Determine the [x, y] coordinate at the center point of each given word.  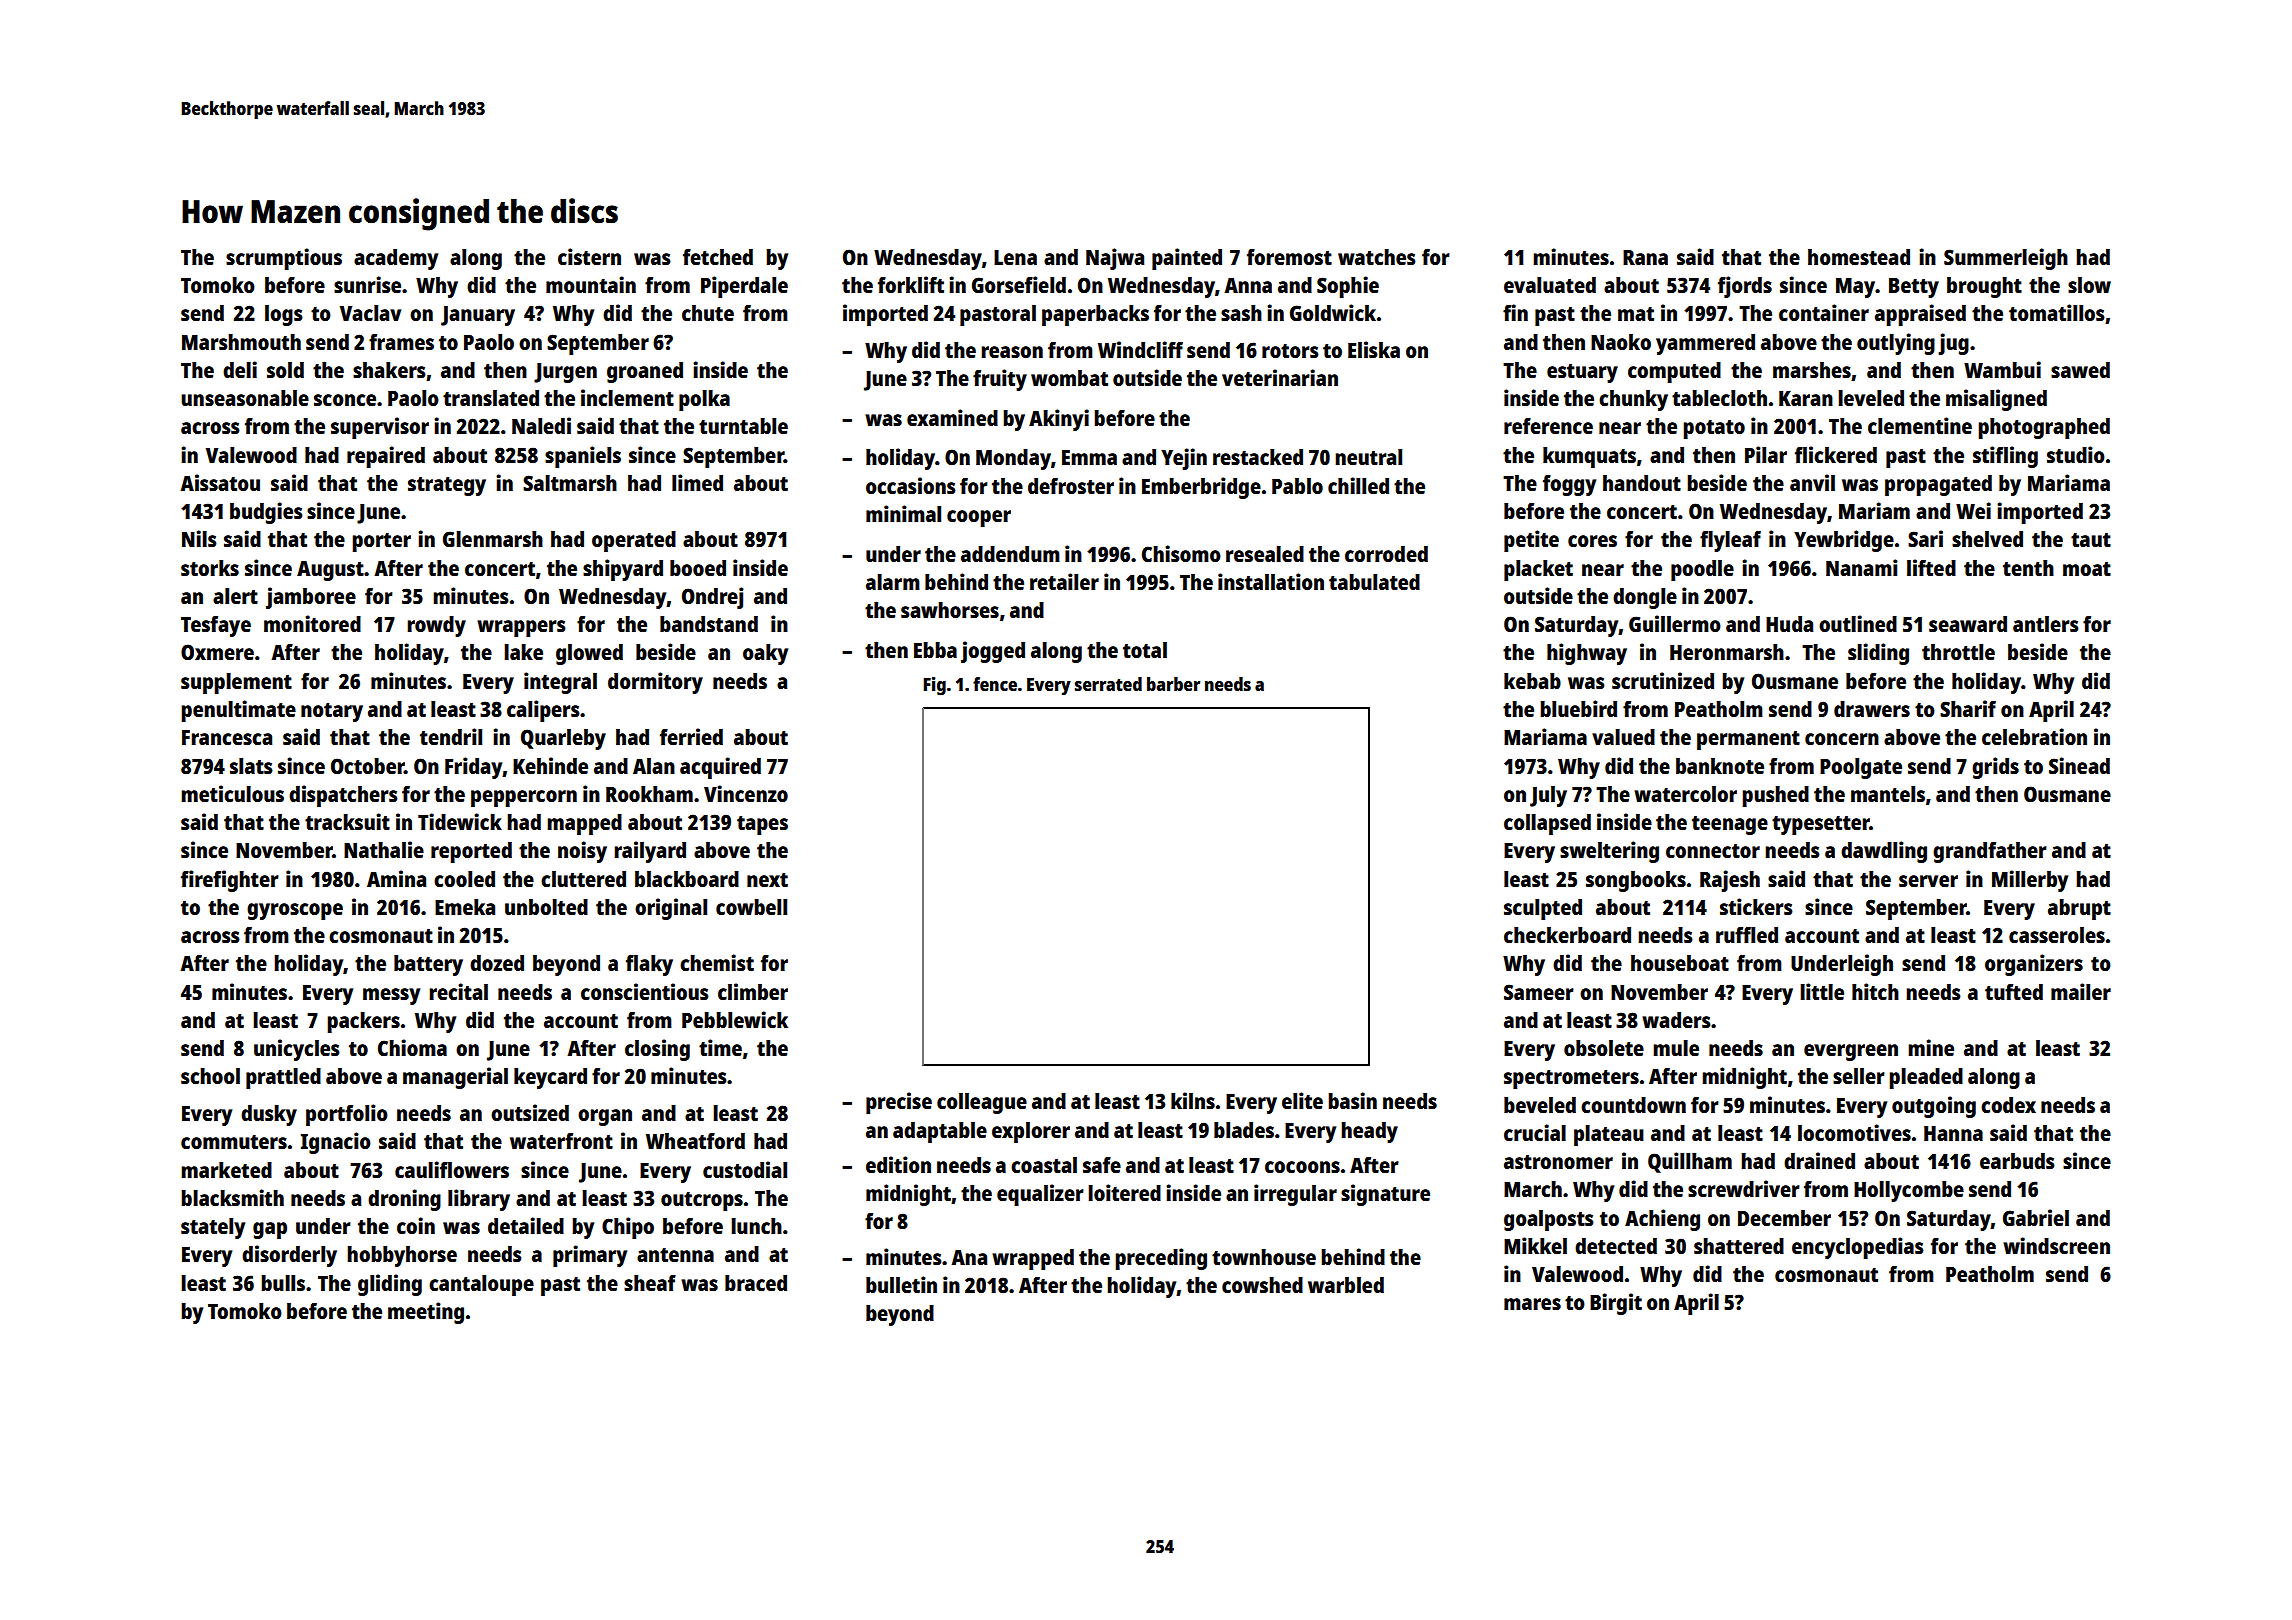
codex [2008, 1105]
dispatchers [343, 796]
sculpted [1543, 909]
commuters [234, 1142]
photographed [2044, 428]
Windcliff [1140, 349]
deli [240, 369]
